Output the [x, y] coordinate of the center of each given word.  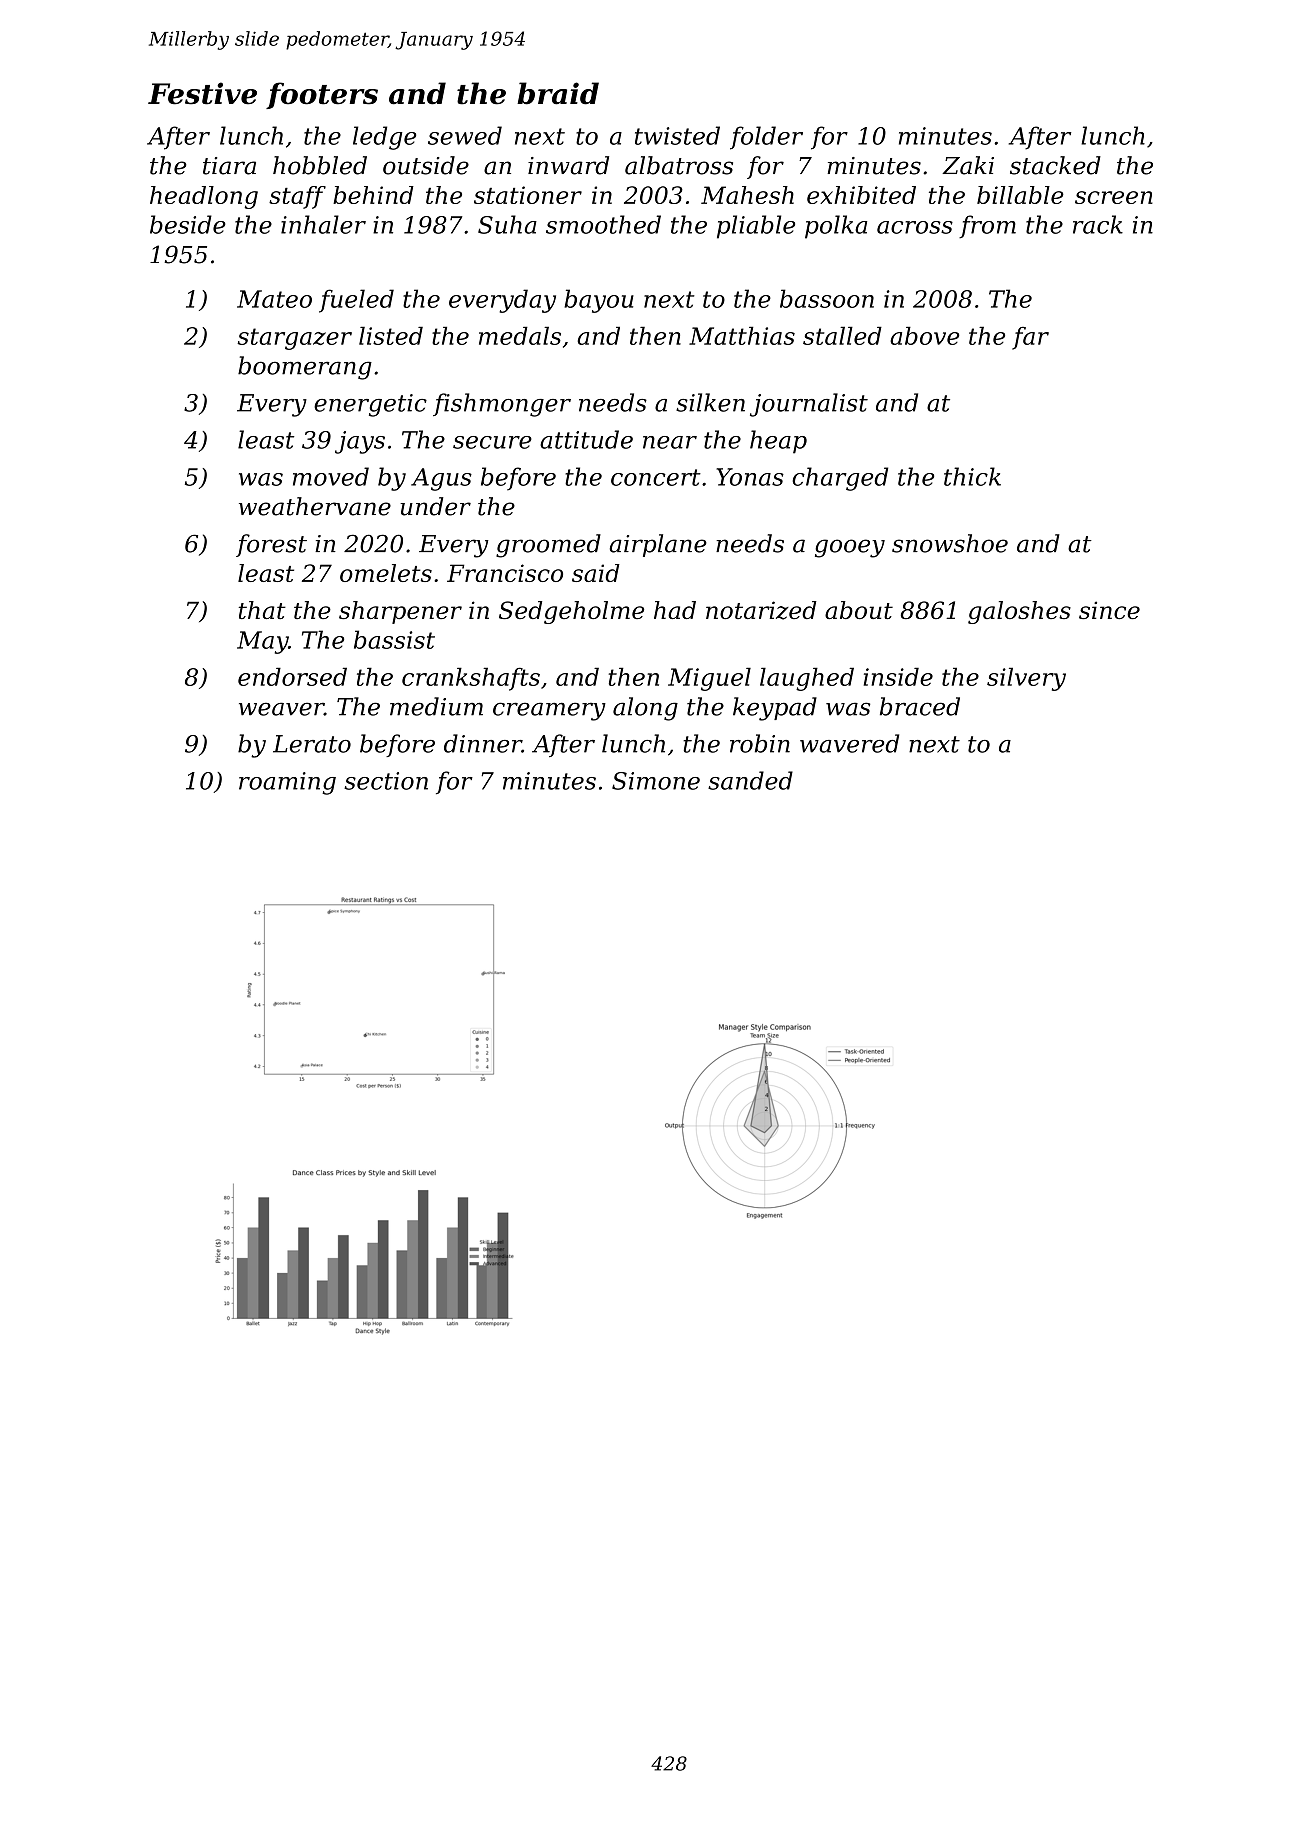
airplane [658, 545]
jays [360, 442]
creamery [549, 711]
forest [271, 545]
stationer [528, 195]
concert [656, 477]
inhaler [323, 224]
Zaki [968, 165]
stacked [1055, 165]
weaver [281, 709]
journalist [809, 405]
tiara [229, 166]
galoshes [1019, 612]
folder [766, 138]
